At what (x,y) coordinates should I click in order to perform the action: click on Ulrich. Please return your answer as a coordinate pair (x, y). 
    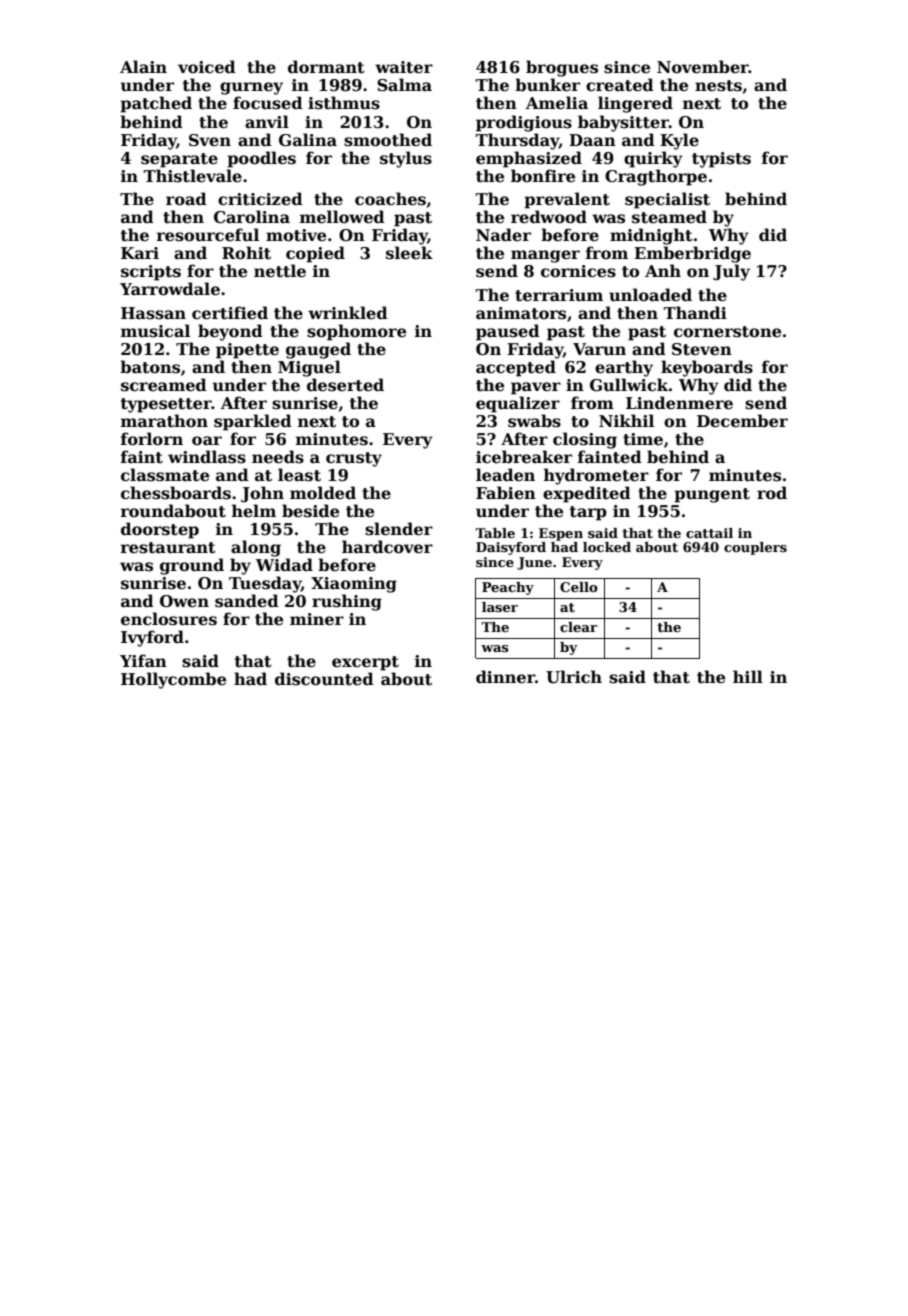
    Looking at the image, I should click on (574, 677).
